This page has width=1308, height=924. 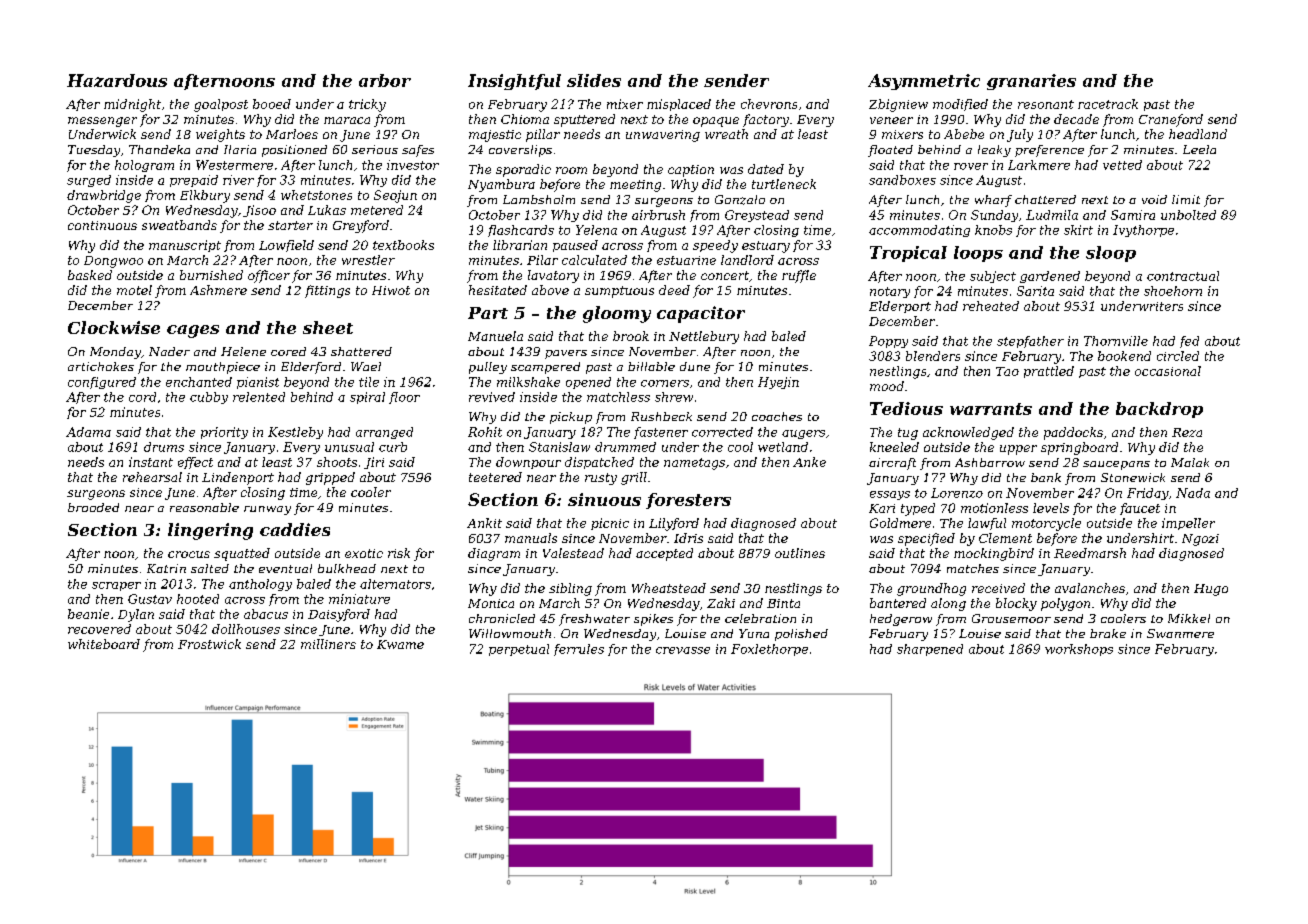 What do you see at coordinates (1049, 372) in the page?
I see `prattled` at bounding box center [1049, 372].
